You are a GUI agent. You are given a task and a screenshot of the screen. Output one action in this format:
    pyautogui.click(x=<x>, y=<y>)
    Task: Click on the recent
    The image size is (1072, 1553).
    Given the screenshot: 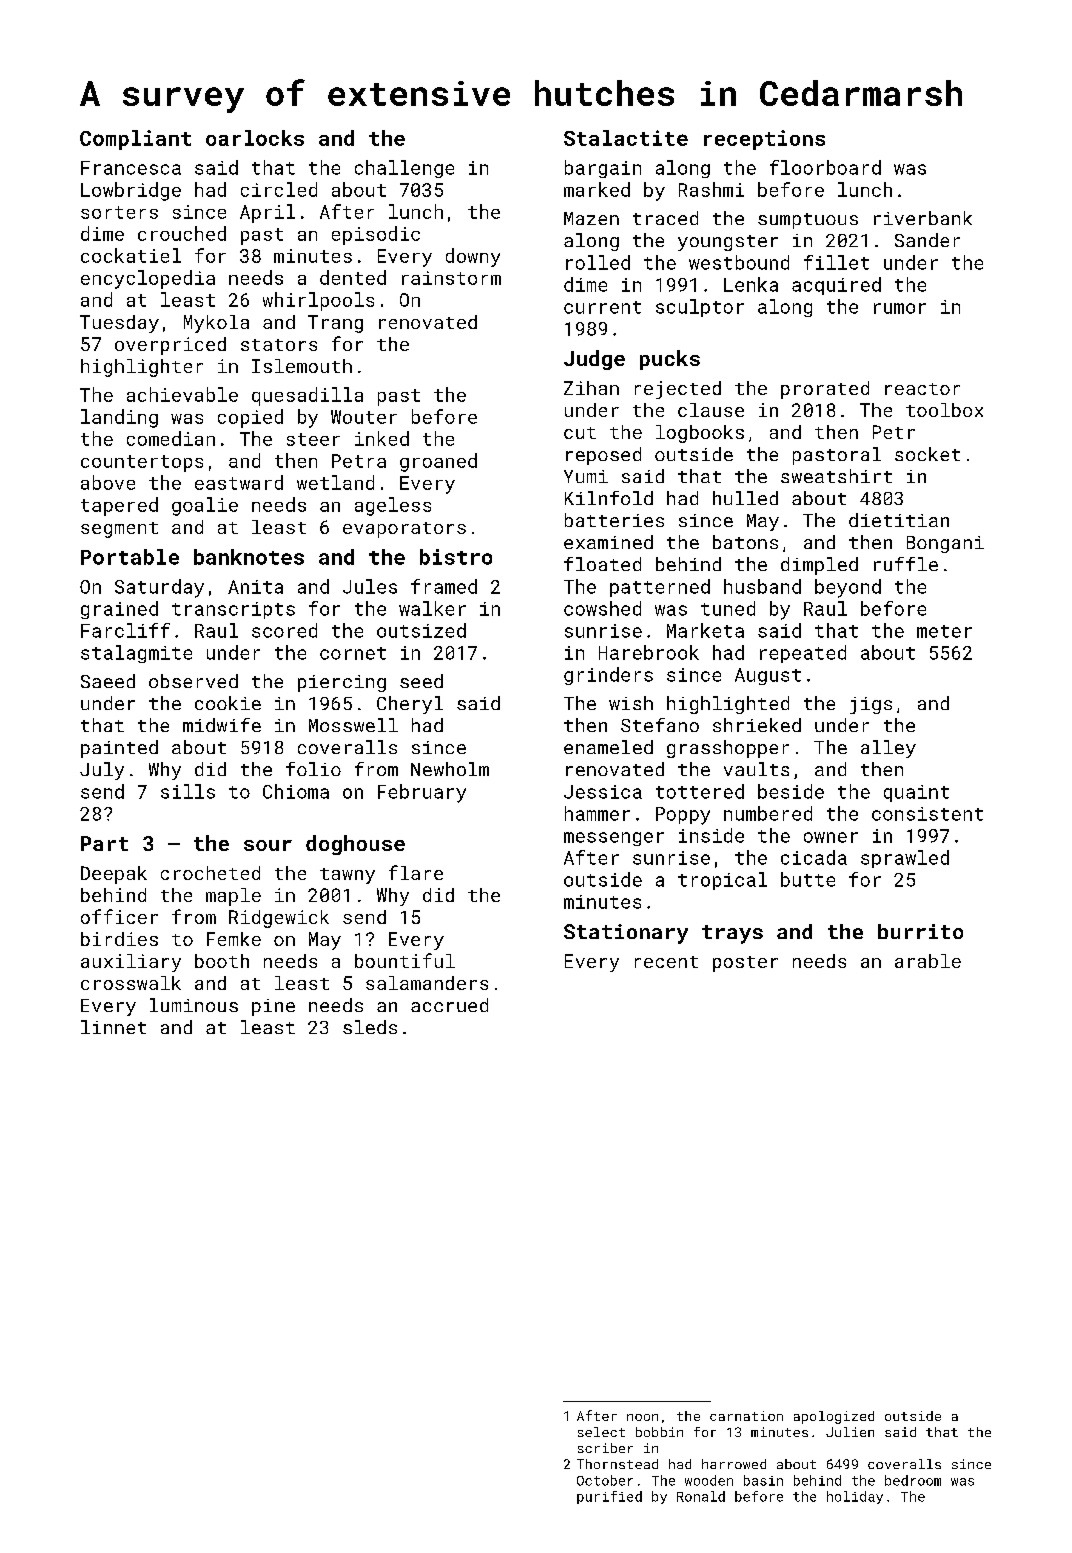 What is the action you would take?
    pyautogui.click(x=666, y=962)
